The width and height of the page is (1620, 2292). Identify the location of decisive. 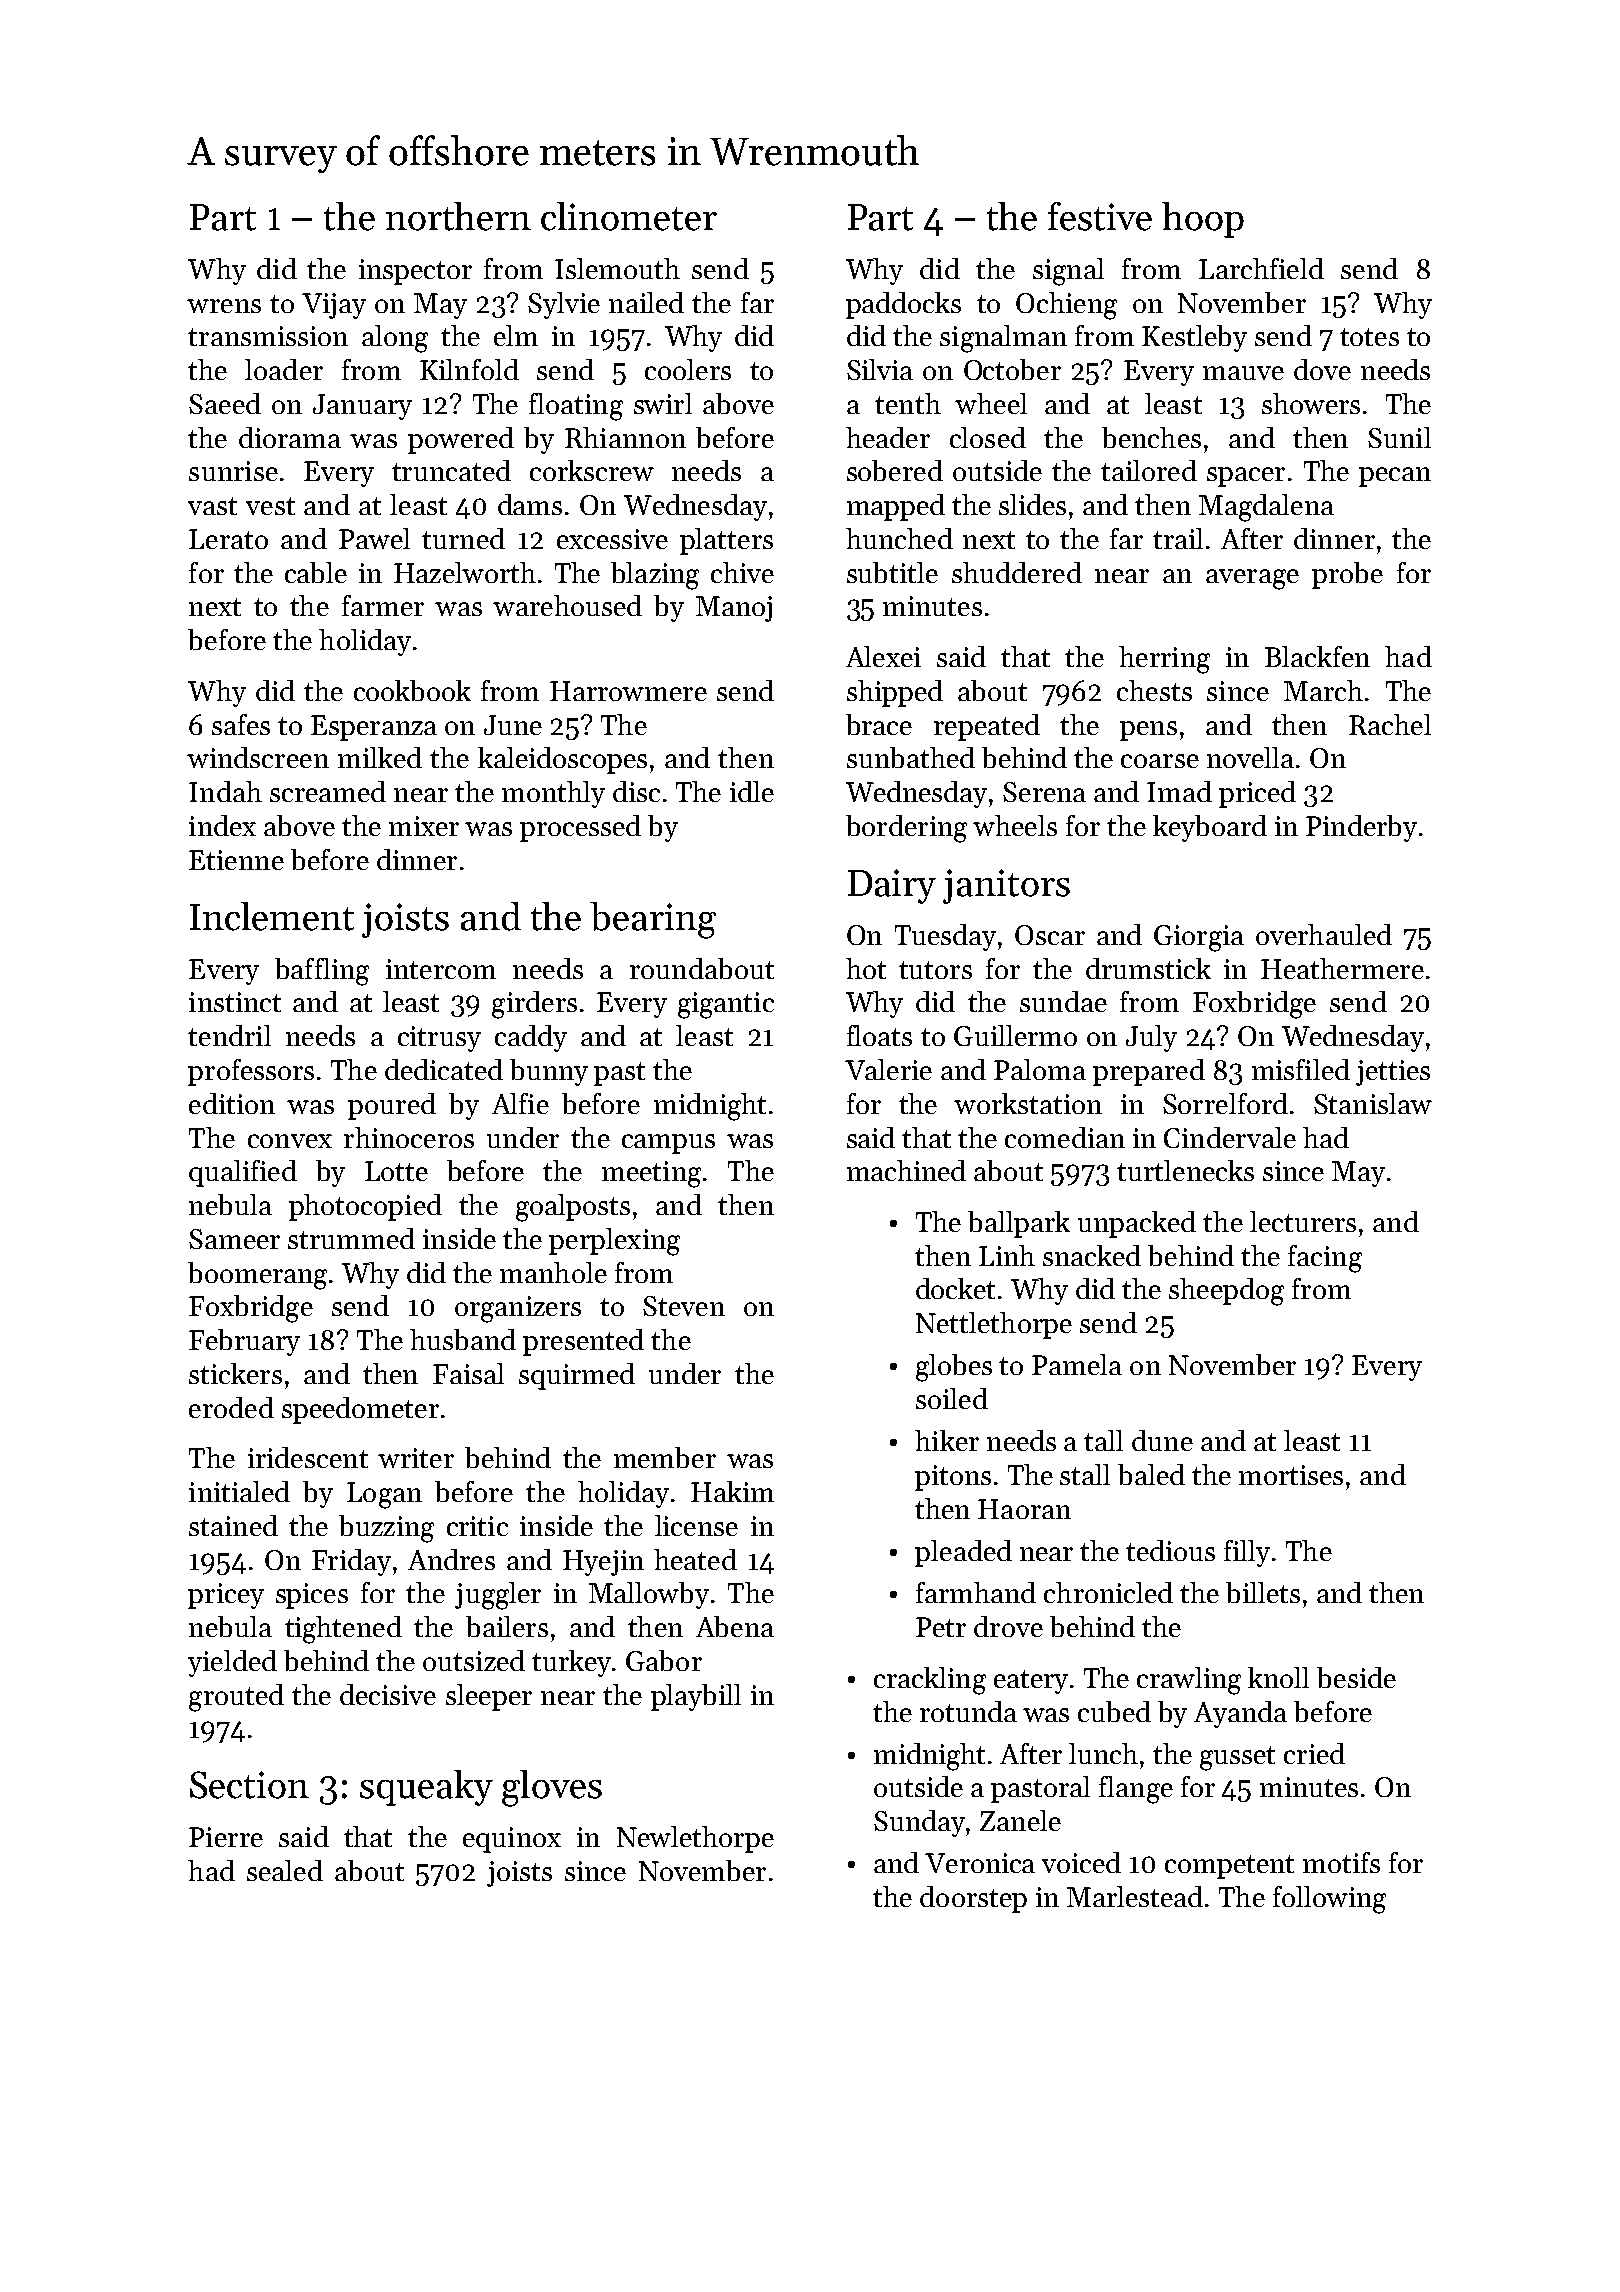
(388, 1694).
